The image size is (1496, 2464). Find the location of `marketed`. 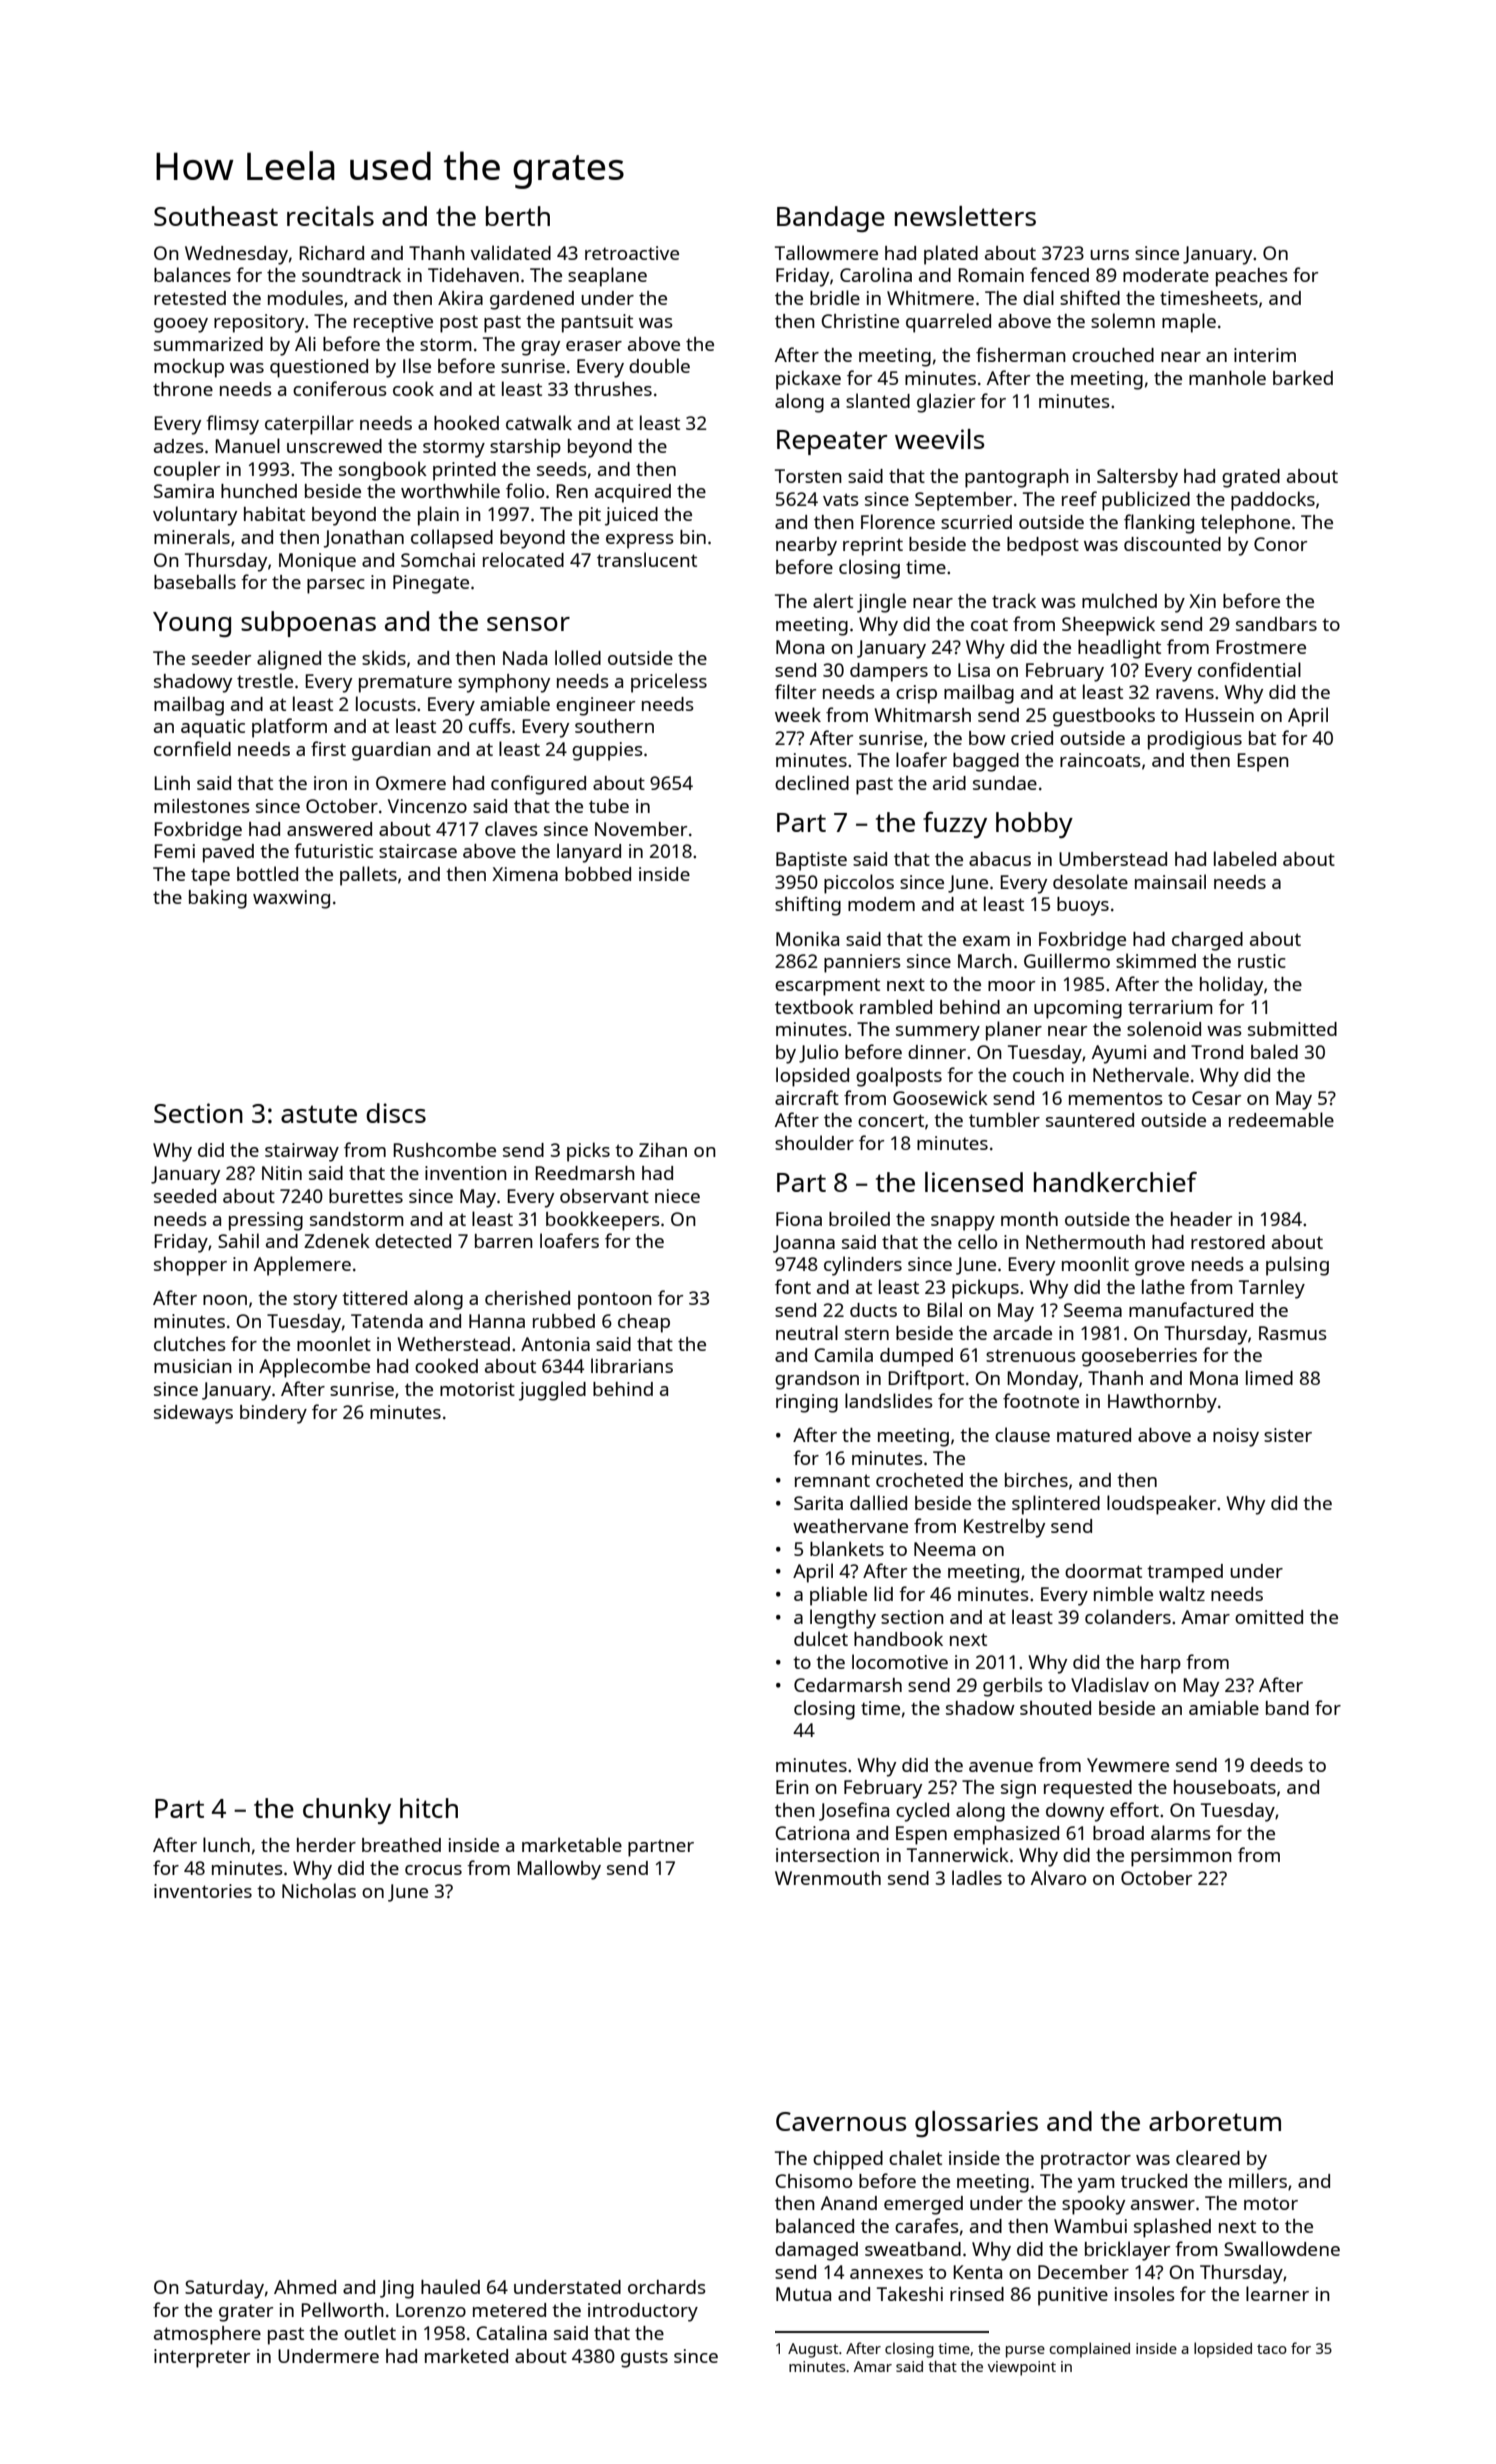

marketed is located at coordinates (466, 2355).
